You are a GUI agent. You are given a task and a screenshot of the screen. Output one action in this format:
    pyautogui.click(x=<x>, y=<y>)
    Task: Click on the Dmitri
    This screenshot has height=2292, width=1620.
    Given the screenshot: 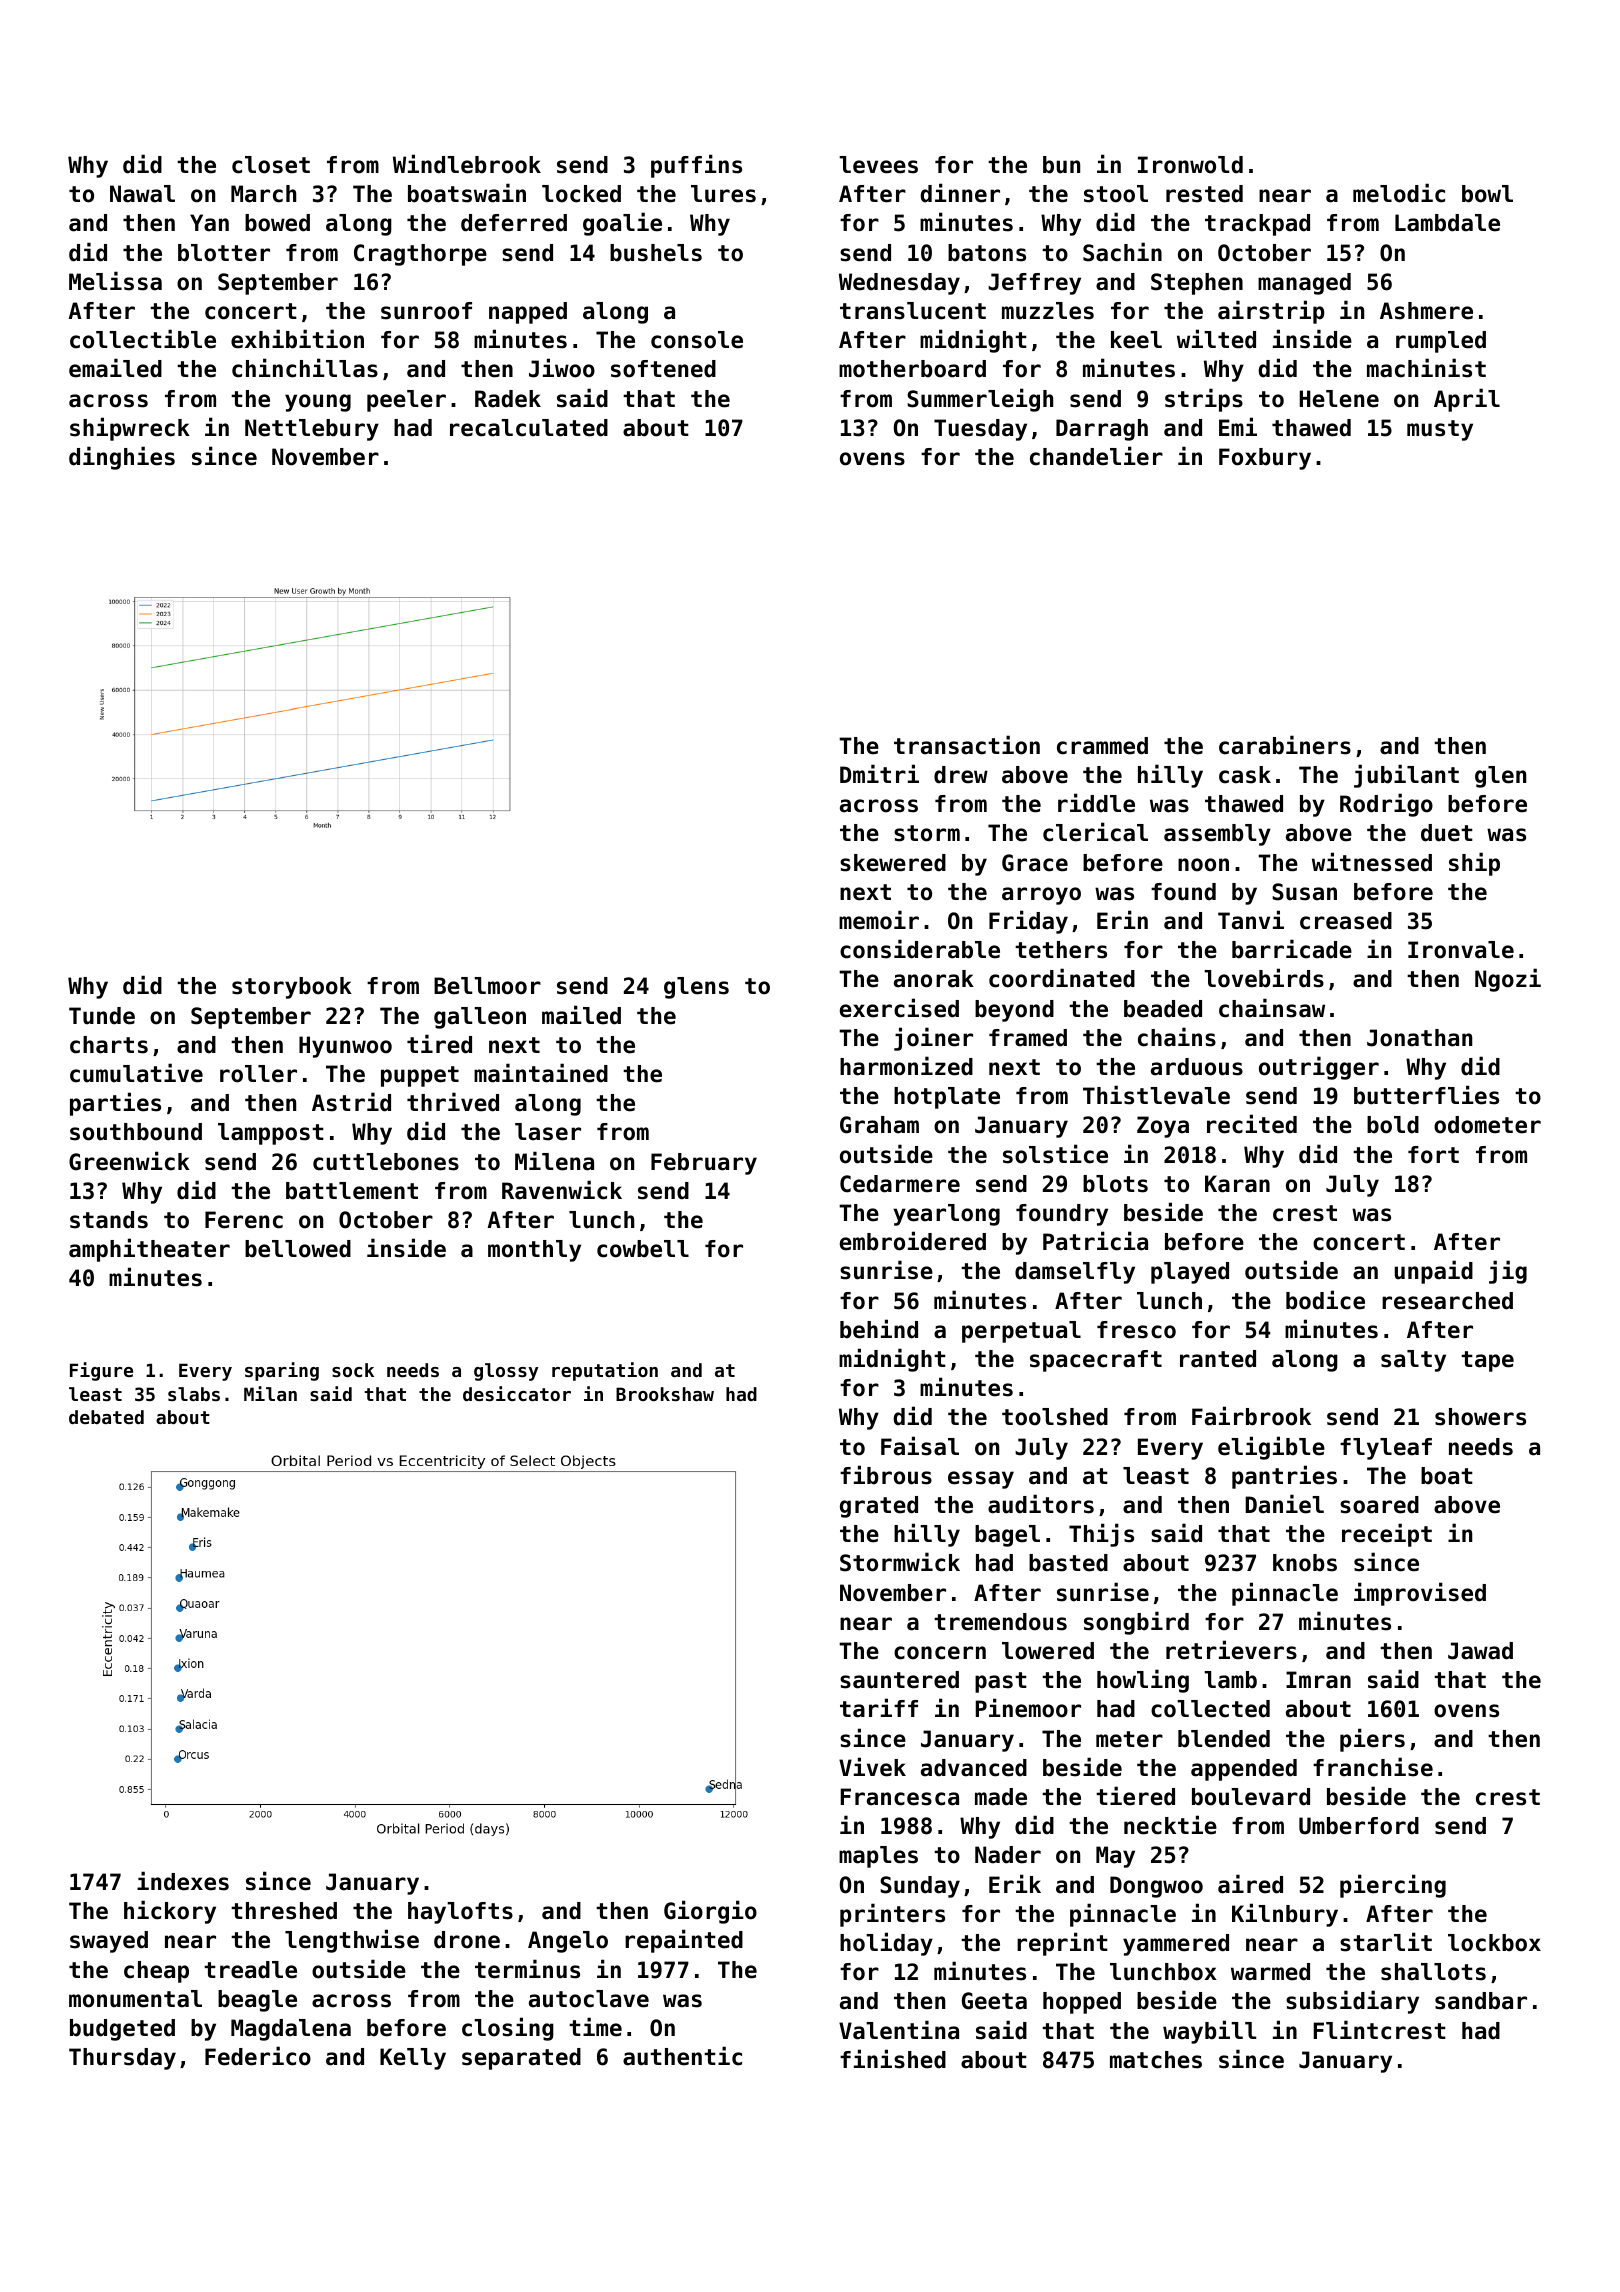 What is the action you would take?
    pyautogui.click(x=879, y=773)
